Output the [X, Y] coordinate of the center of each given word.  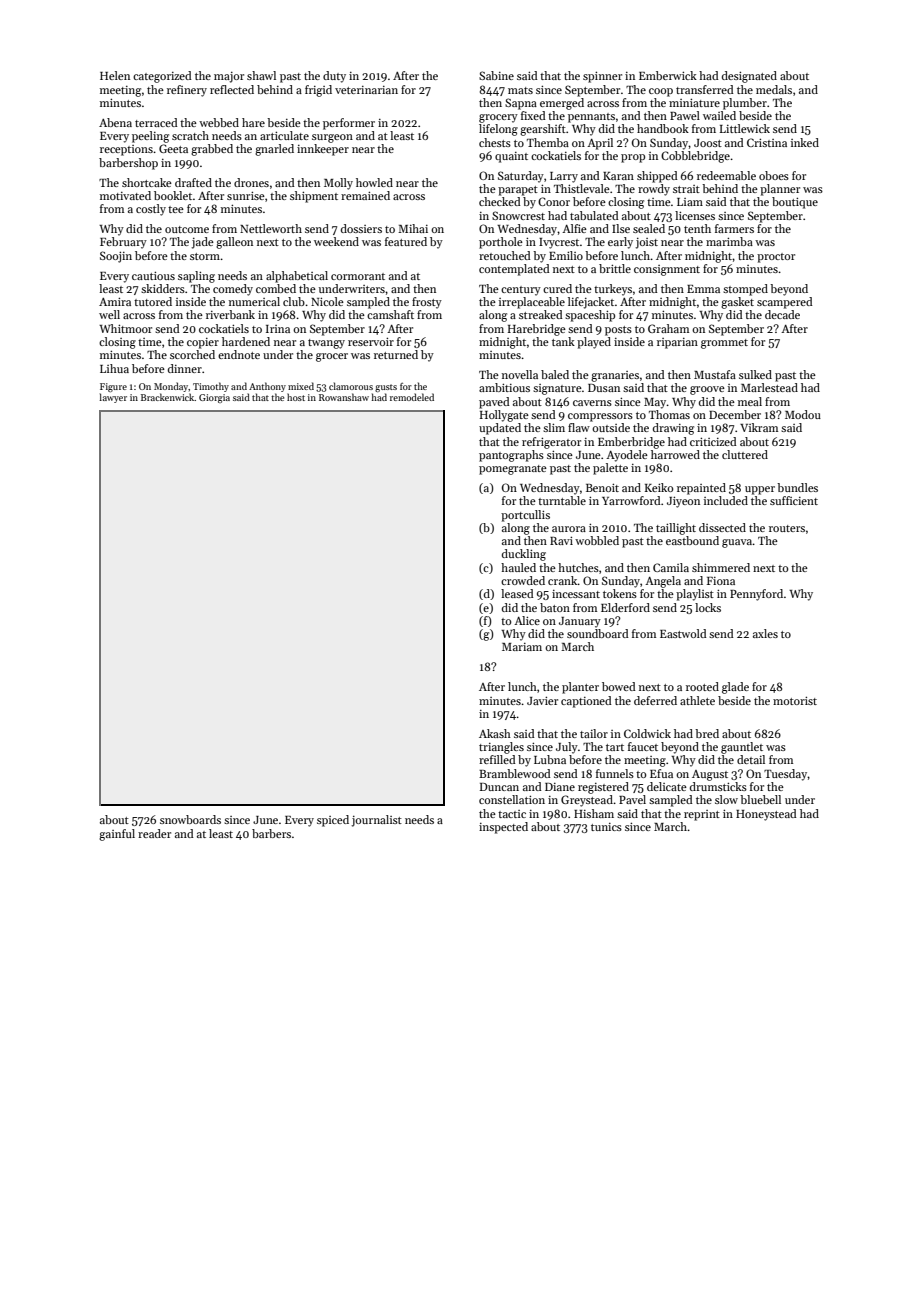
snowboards [190, 819]
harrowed [675, 454]
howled [374, 182]
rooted [702, 686]
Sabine [496, 75]
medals [774, 89]
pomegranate [513, 470]
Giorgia [214, 398]
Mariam [522, 647]
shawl [261, 75]
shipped [657, 177]
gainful [117, 835]
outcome [187, 229]
